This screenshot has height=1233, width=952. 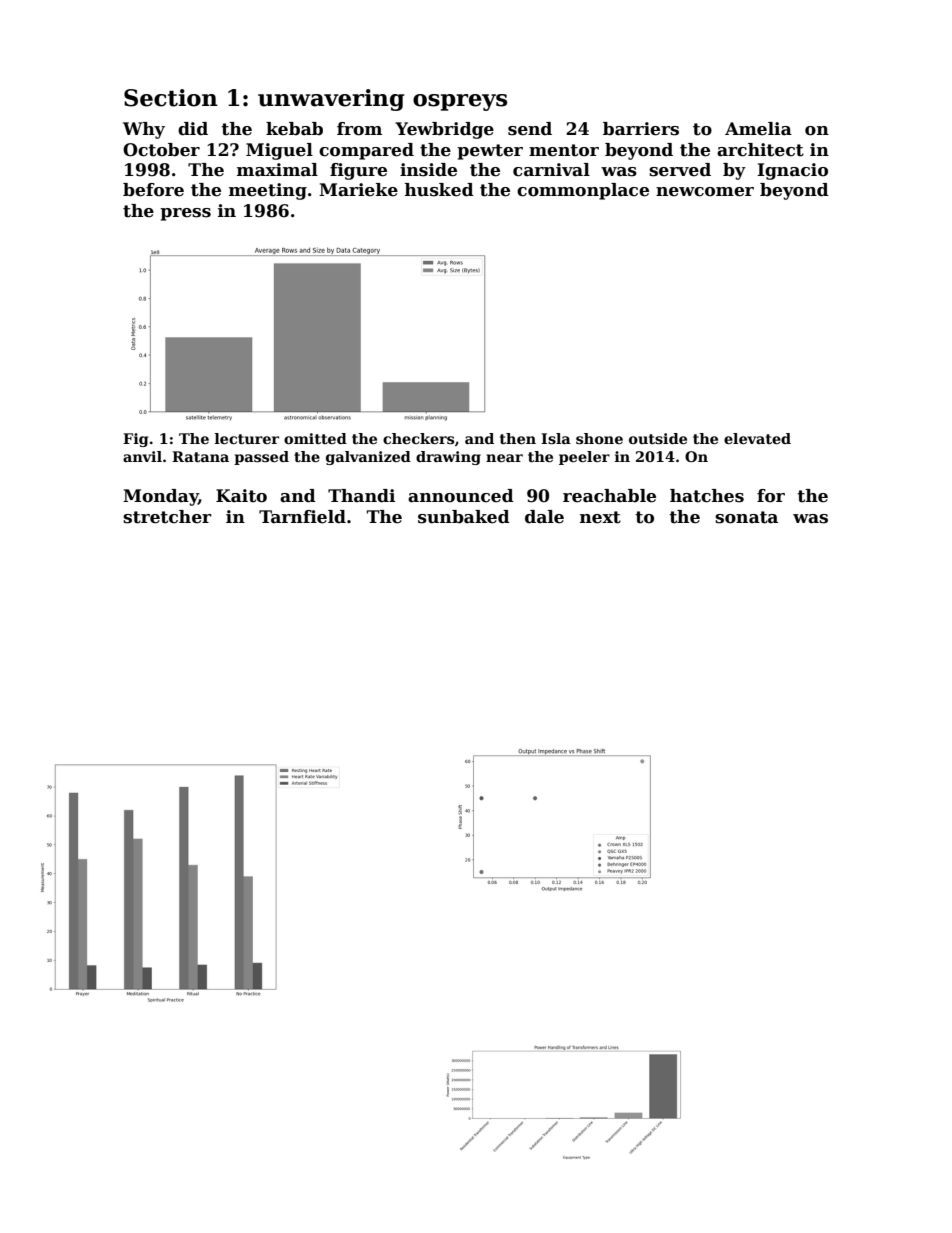 What do you see at coordinates (705, 192) in the screenshot?
I see `newcomer` at bounding box center [705, 192].
